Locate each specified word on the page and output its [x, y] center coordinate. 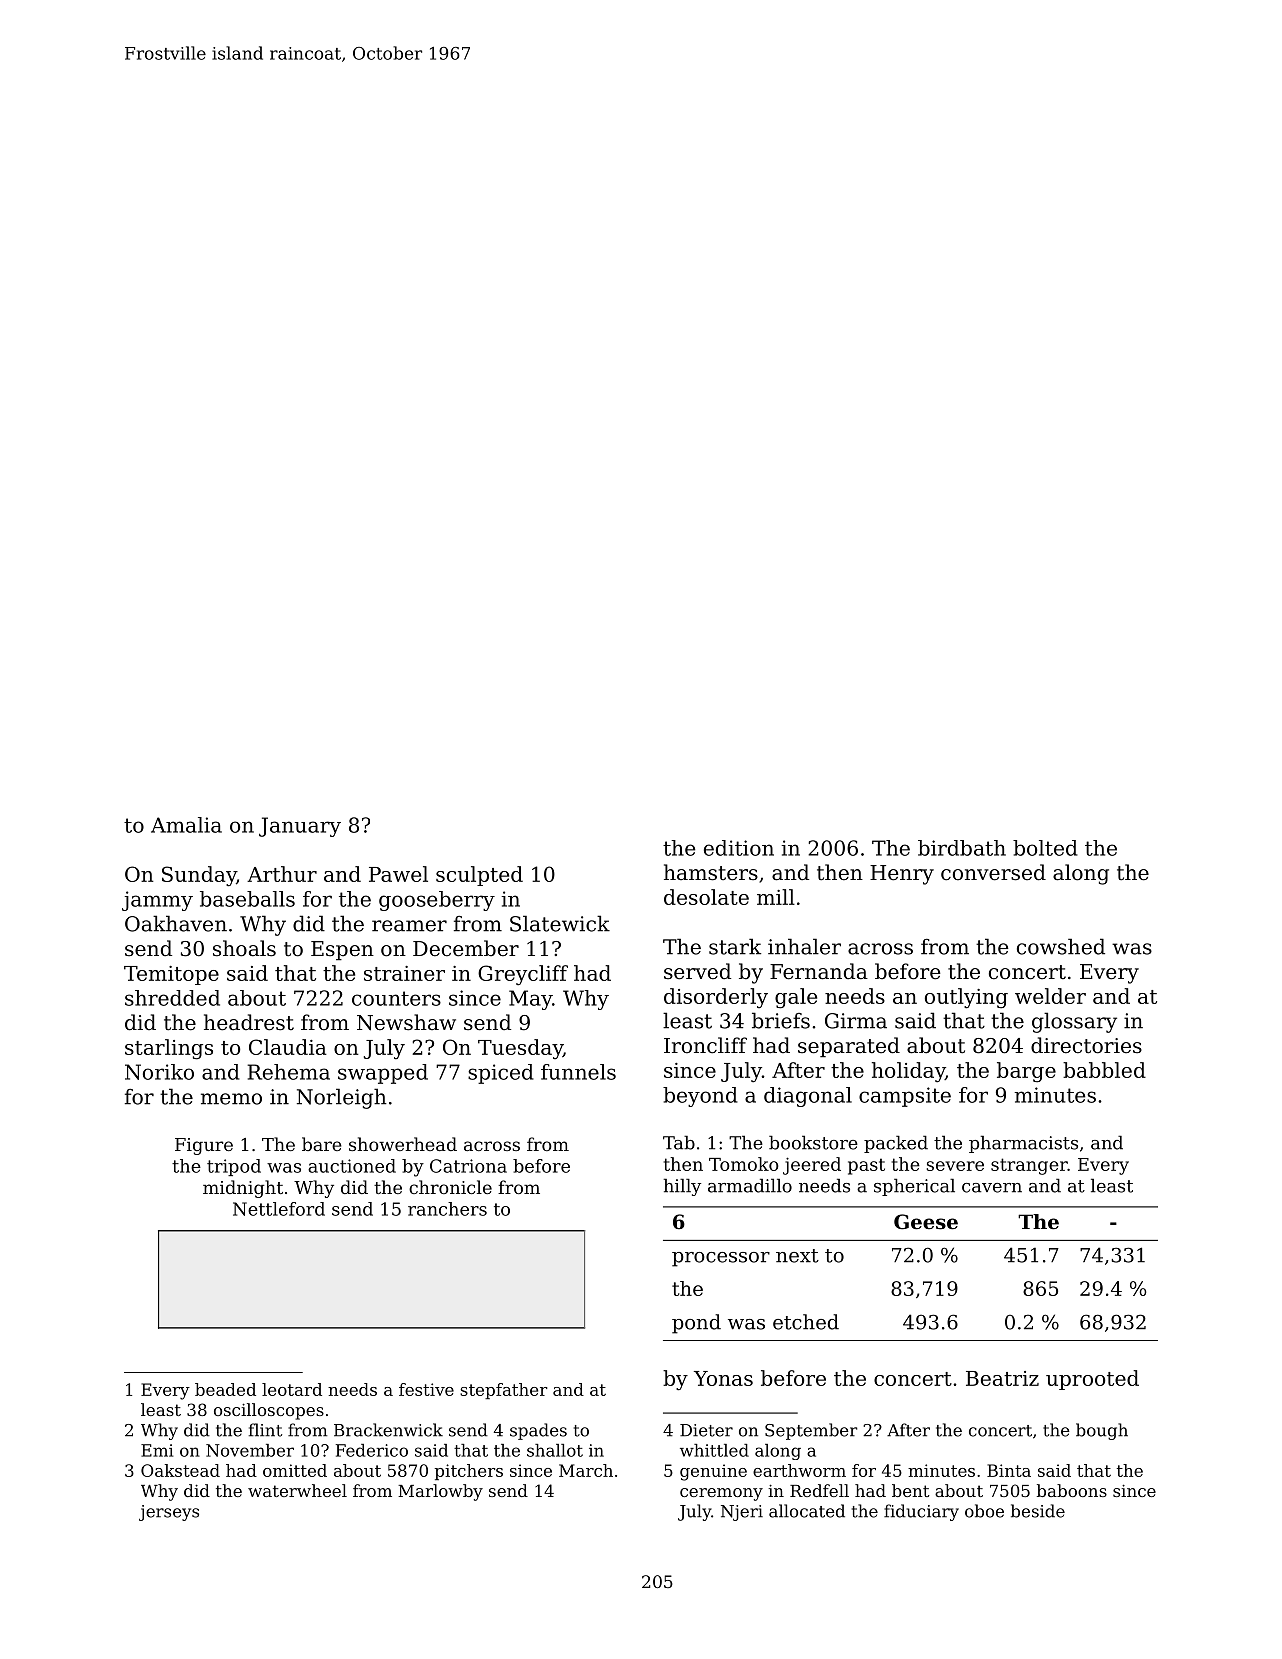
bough [1102, 1431]
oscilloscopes [269, 1411]
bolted [1045, 848]
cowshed [1061, 946]
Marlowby [440, 1492]
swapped [383, 1074]
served [697, 971]
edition [739, 848]
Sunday [199, 876]
